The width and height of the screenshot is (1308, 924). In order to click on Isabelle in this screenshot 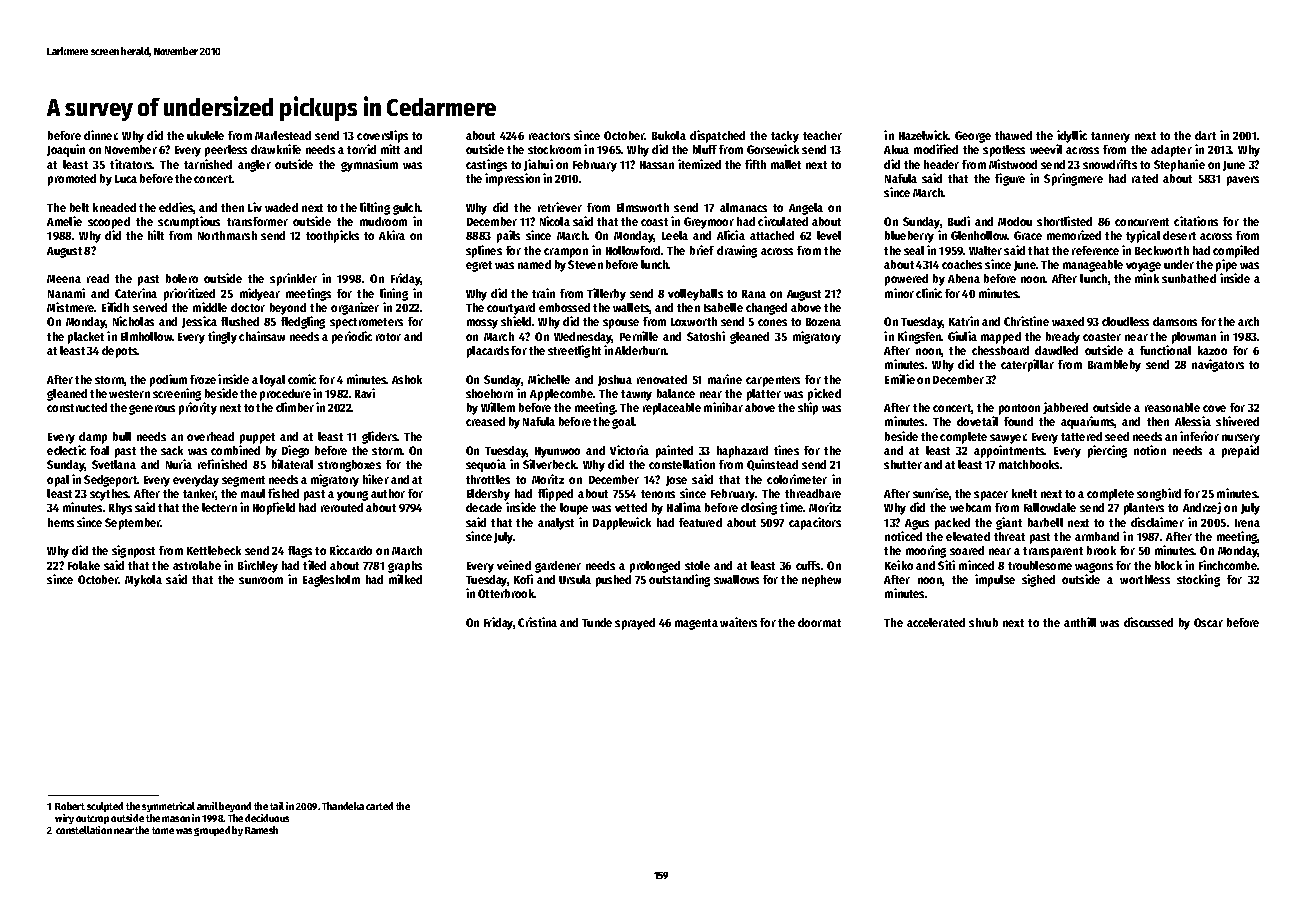, I will do `click(723, 307)`.
